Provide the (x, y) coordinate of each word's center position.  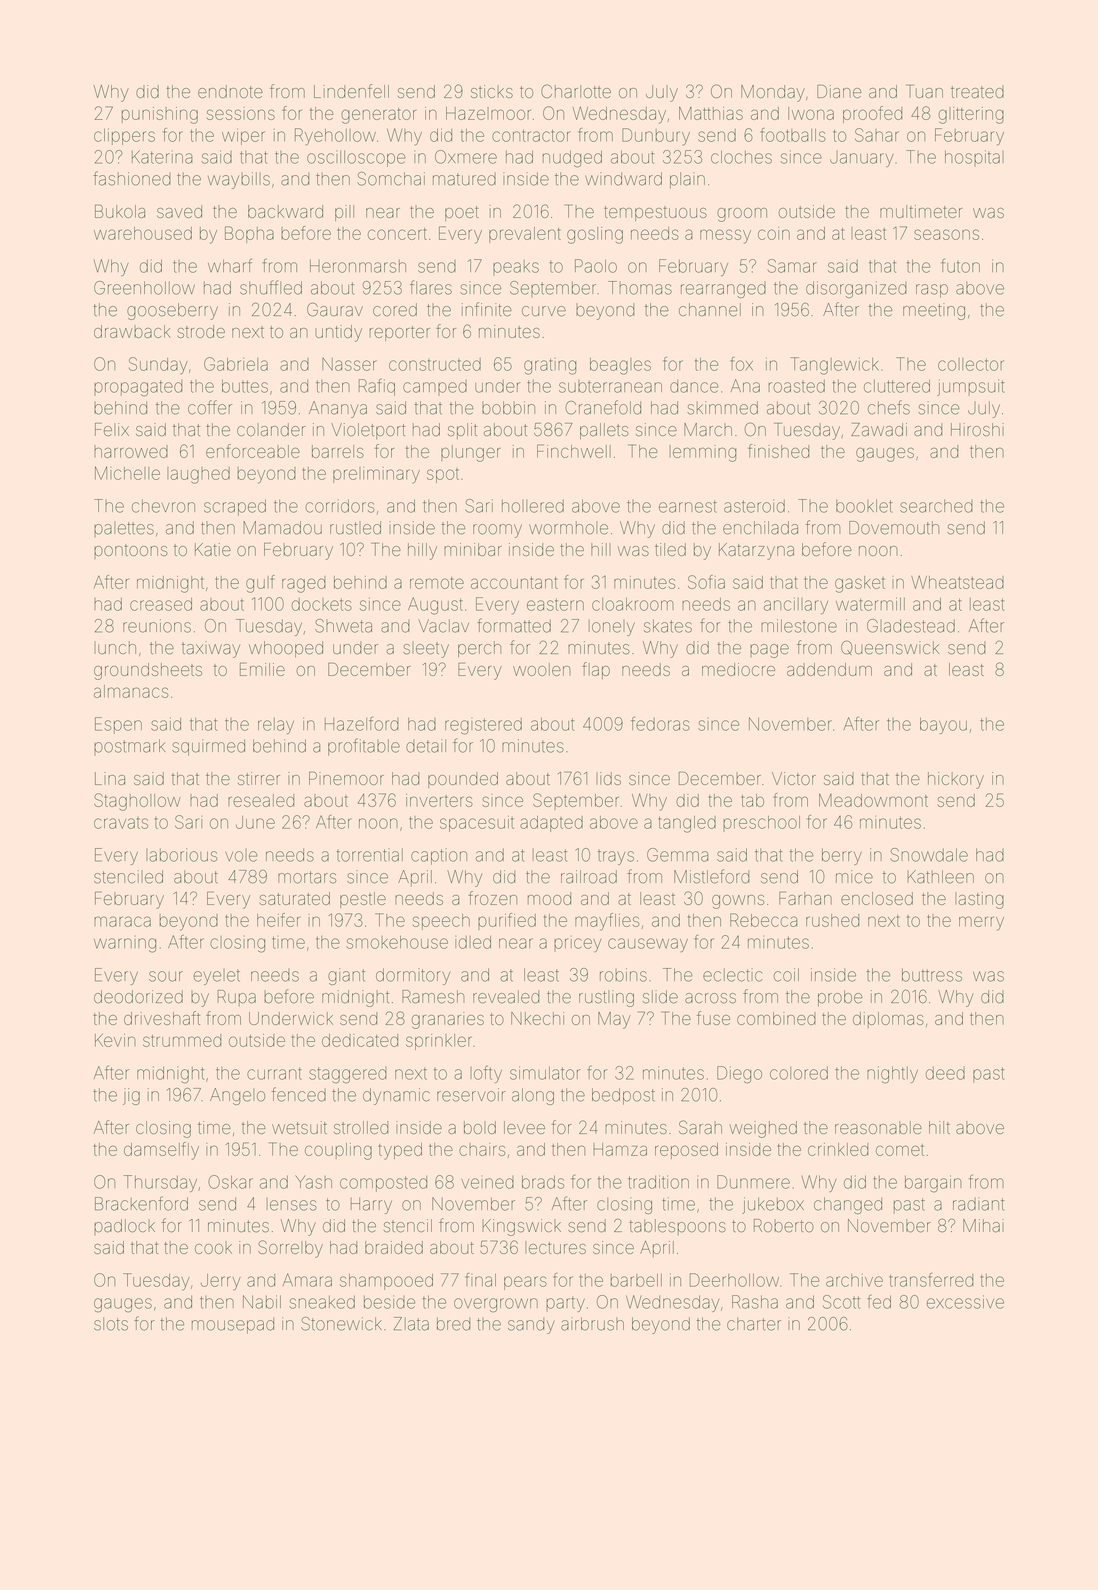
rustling (606, 998)
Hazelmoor (488, 113)
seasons (946, 234)
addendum (829, 669)
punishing (160, 115)
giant (346, 976)
